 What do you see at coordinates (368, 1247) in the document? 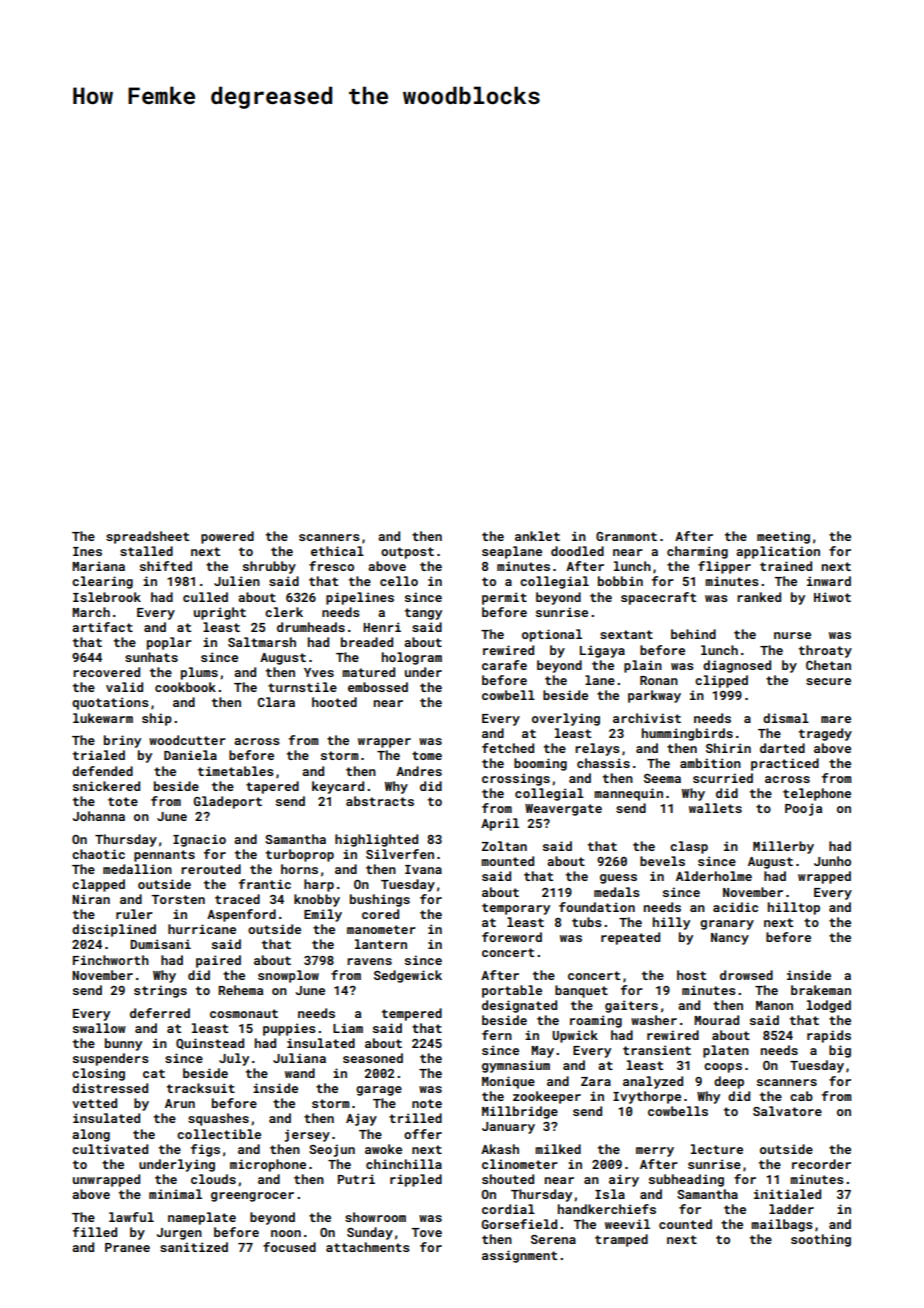
I see `attachments` at bounding box center [368, 1247].
